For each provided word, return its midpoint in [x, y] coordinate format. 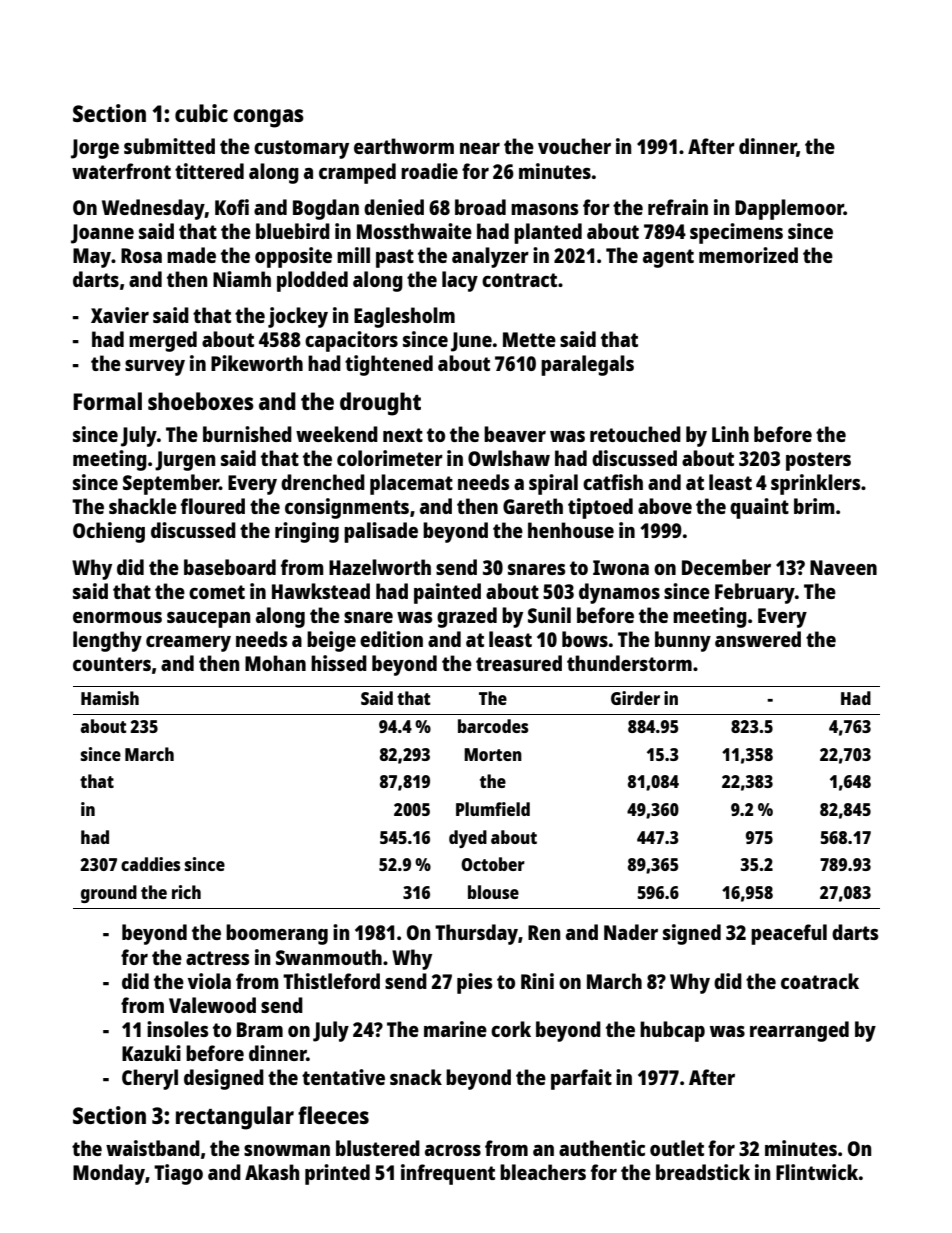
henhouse [571, 530]
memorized [748, 255]
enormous [117, 617]
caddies [150, 864]
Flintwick [817, 1172]
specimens [736, 233]
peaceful [789, 934]
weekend [337, 434]
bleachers [543, 1172]
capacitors [351, 341]
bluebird [293, 231]
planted [548, 233]
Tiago [178, 1174]
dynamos [619, 593]
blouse [493, 892]
